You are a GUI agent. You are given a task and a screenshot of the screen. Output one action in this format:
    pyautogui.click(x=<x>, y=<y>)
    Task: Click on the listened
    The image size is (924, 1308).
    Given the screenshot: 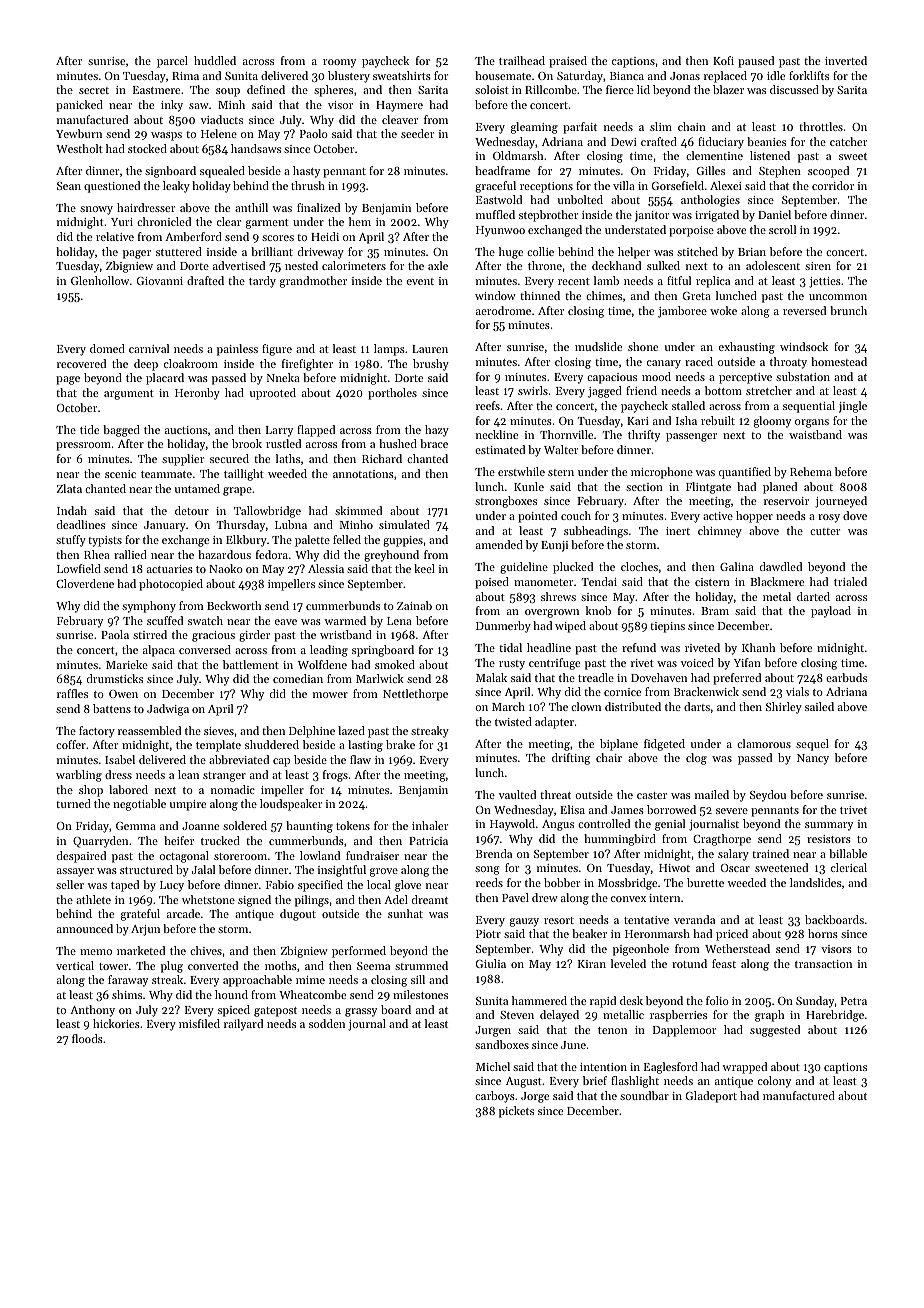 What is the action you would take?
    pyautogui.click(x=770, y=155)
